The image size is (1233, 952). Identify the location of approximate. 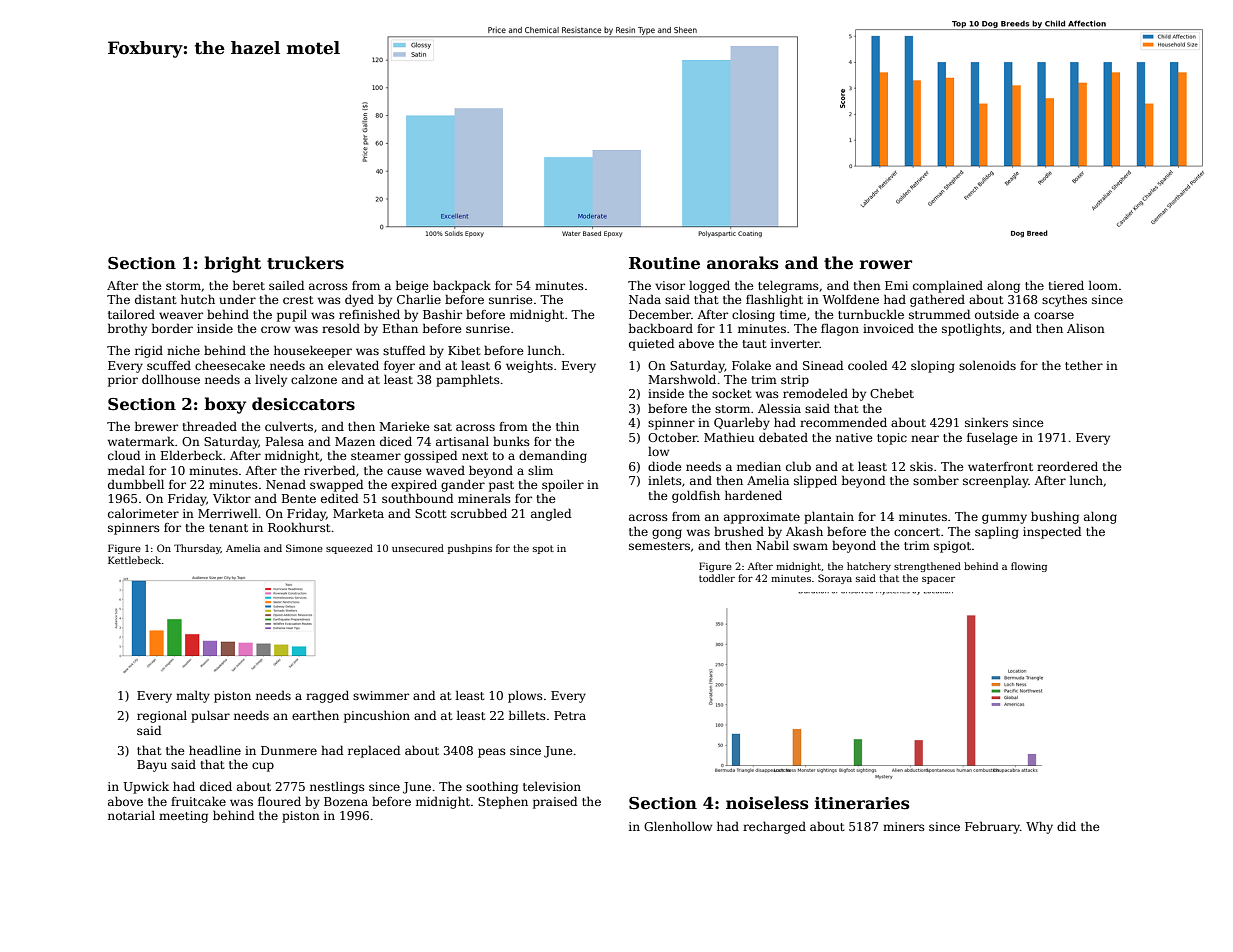
(762, 518).
